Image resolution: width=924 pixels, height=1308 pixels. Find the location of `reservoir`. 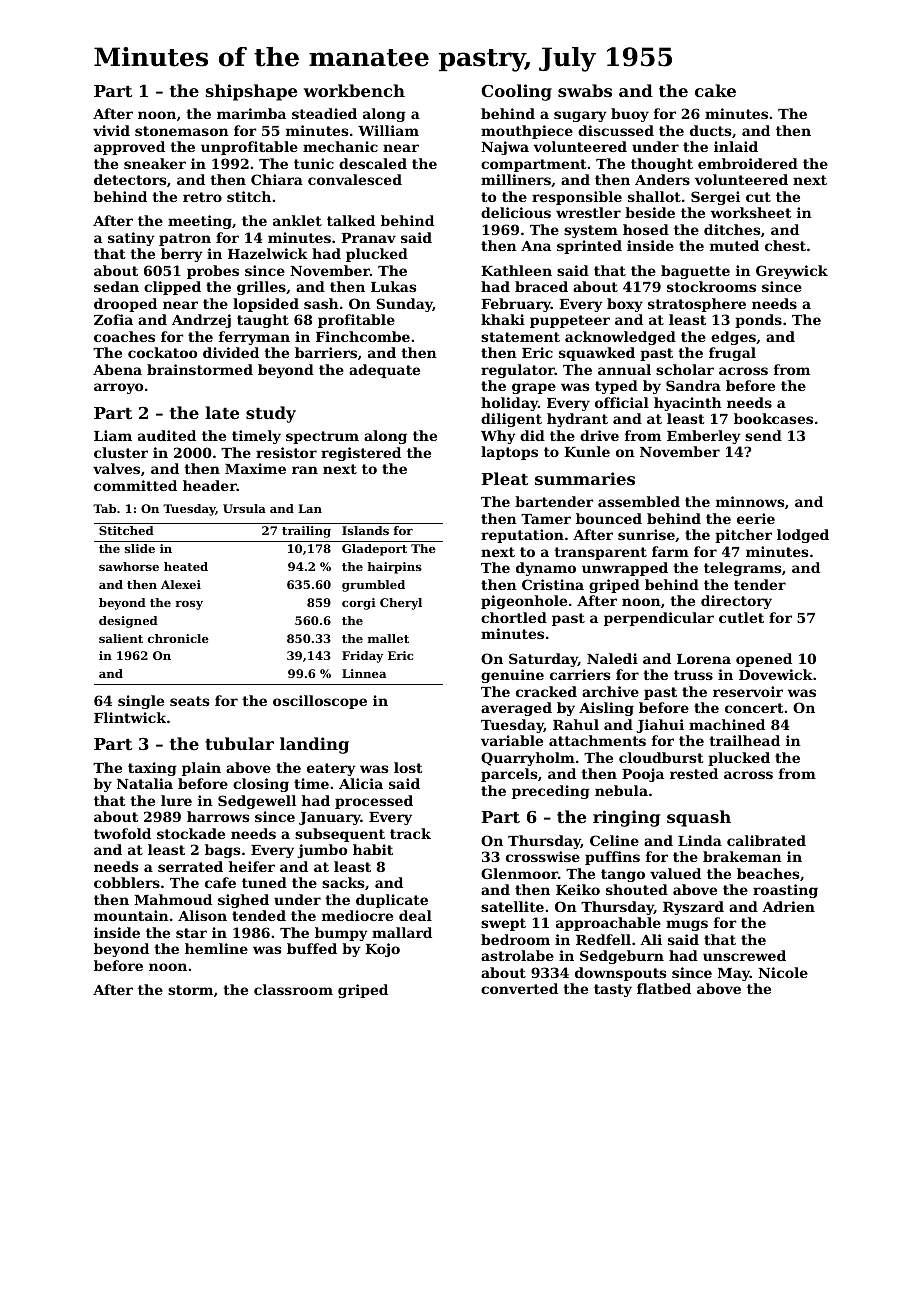

reservoir is located at coordinates (748, 691).
